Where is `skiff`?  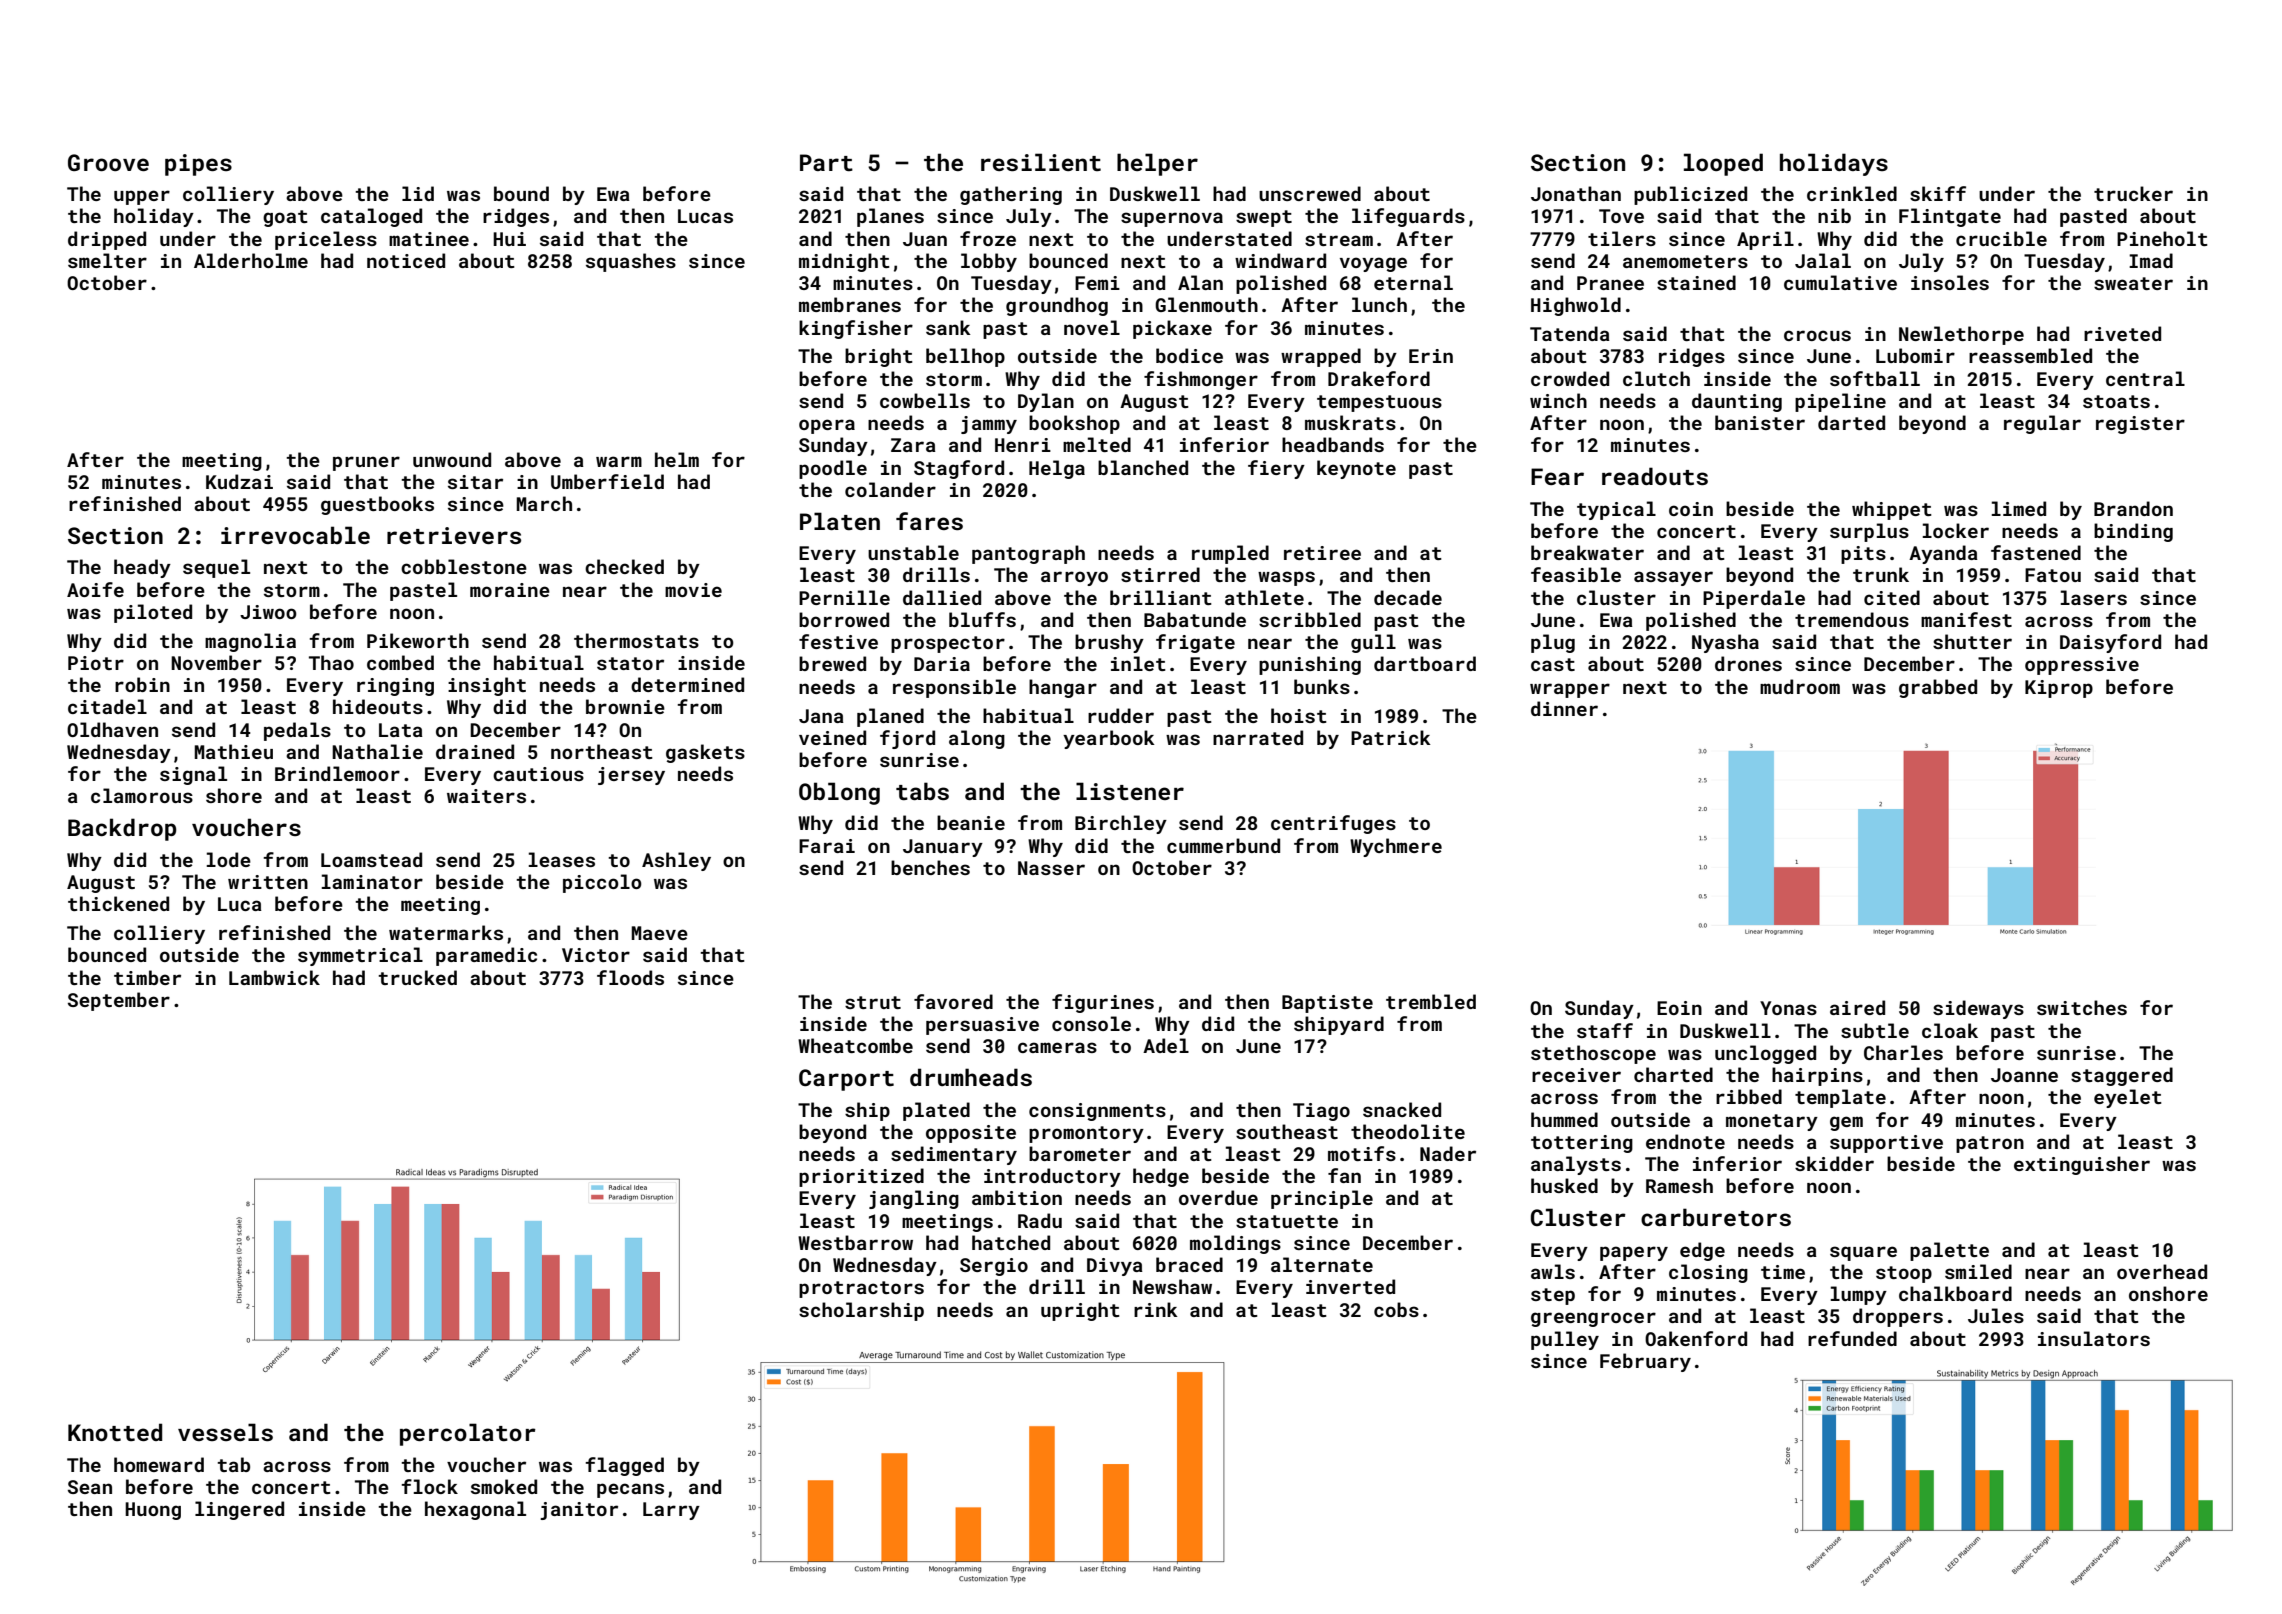 skiff is located at coordinates (1938, 193).
